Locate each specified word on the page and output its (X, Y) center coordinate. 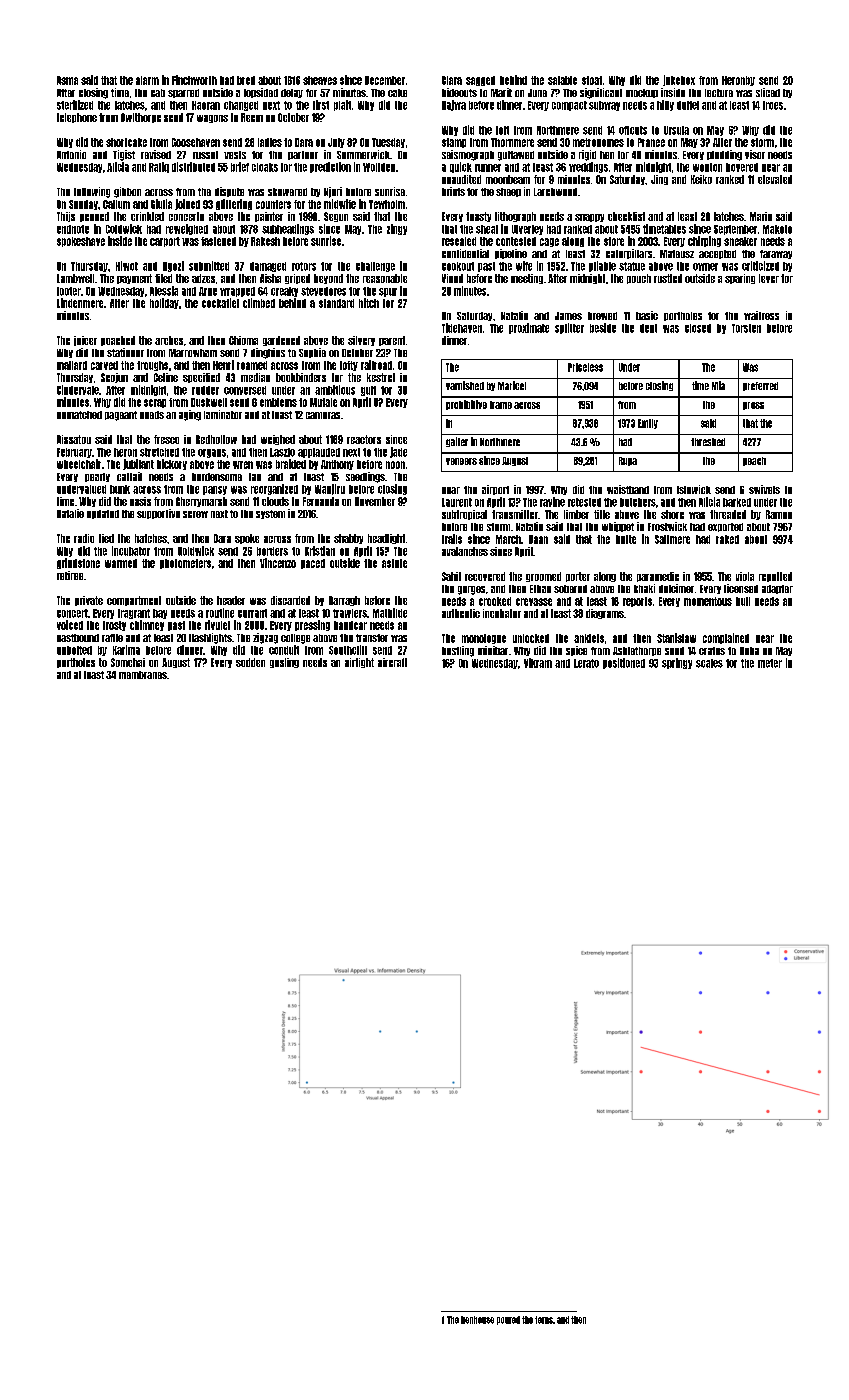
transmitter (515, 514)
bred (246, 80)
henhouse (477, 1320)
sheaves (320, 80)
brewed (602, 316)
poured (508, 1320)
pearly (97, 477)
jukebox (679, 80)
